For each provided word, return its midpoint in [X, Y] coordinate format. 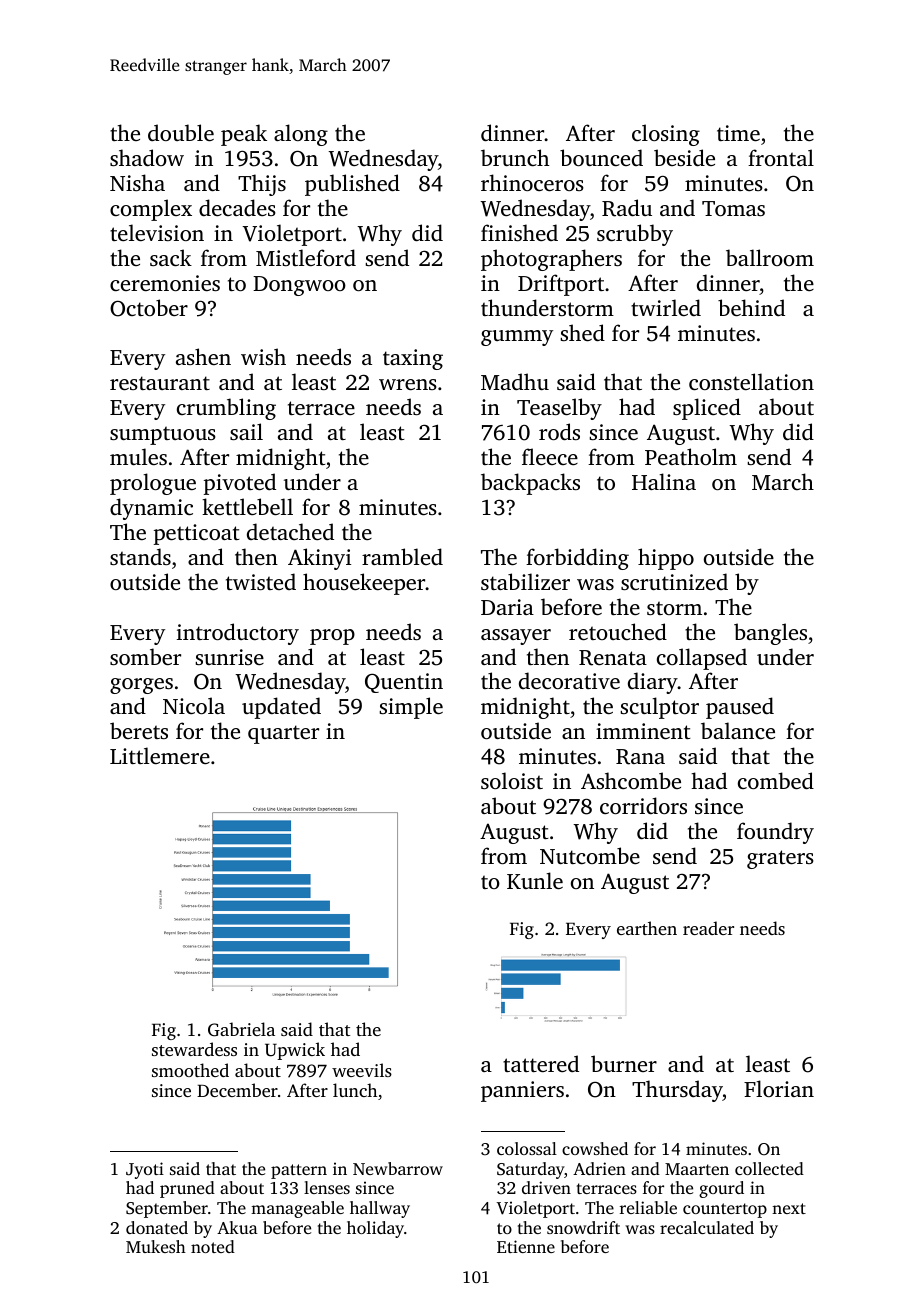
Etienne [526, 1246]
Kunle [535, 880]
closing [666, 135]
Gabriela [241, 1029]
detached [290, 531]
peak [244, 135]
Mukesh [156, 1246]
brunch [515, 157]
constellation [751, 381]
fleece [550, 456]
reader [708, 928]
